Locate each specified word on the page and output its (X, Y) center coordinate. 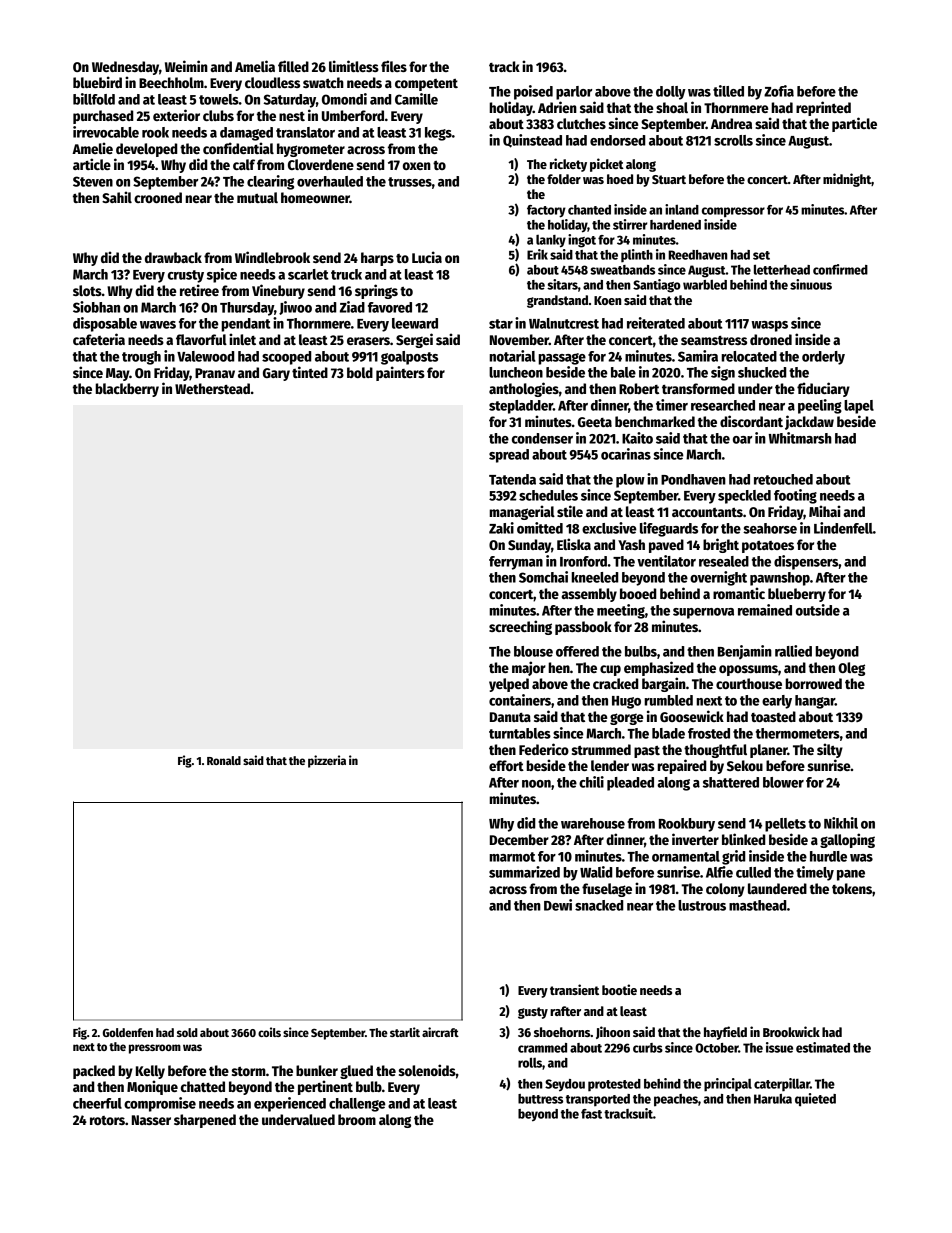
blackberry (127, 390)
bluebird (97, 82)
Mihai (825, 511)
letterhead (782, 269)
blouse (533, 651)
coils (269, 1032)
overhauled (330, 181)
